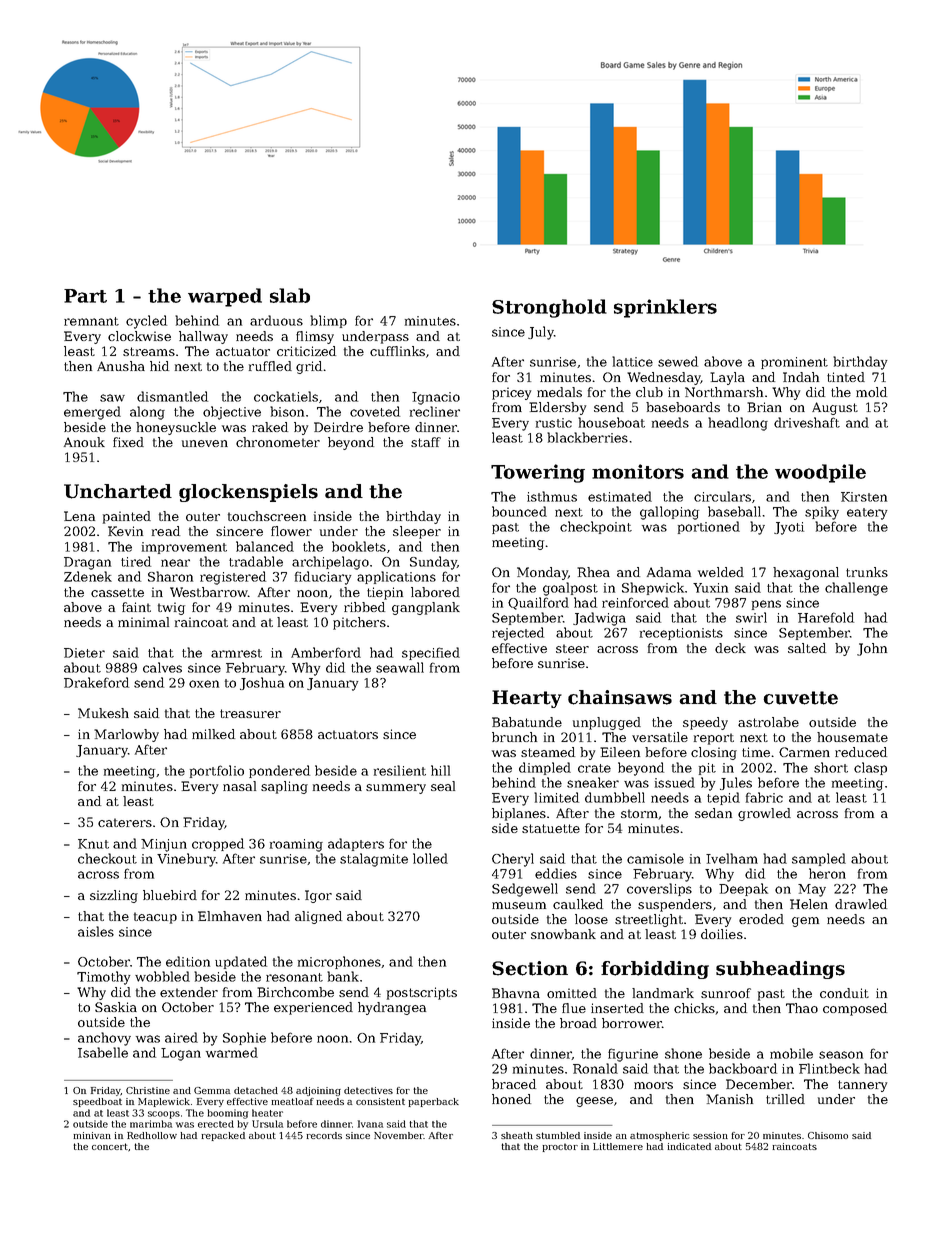 The image size is (952, 1233). Describe the element at coordinates (785, 1099) in the screenshot. I see `trilled` at that location.
